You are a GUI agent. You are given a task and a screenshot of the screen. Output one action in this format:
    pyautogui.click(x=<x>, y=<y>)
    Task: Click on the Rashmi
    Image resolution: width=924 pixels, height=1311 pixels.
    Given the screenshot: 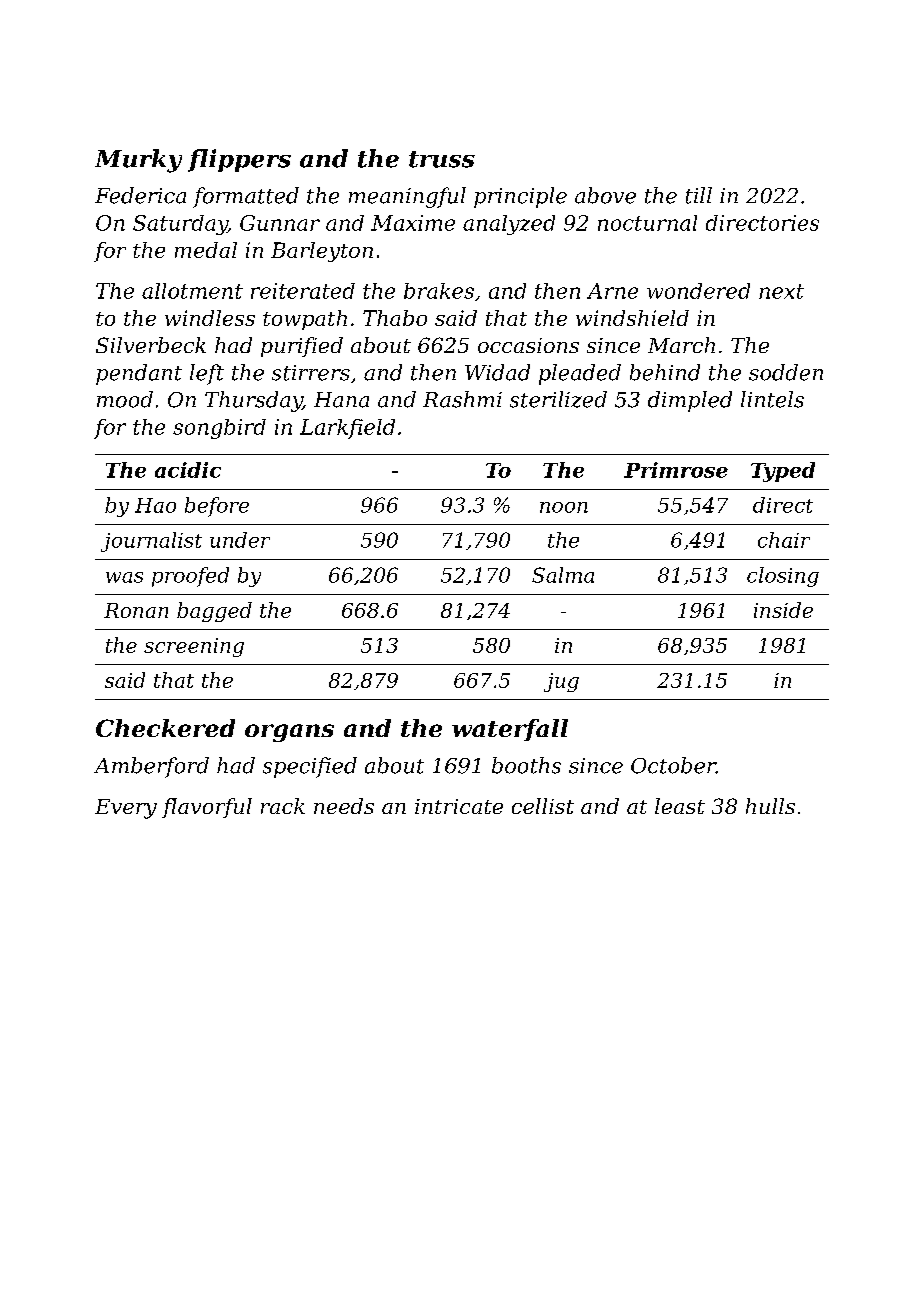 What is the action you would take?
    pyautogui.click(x=462, y=399)
